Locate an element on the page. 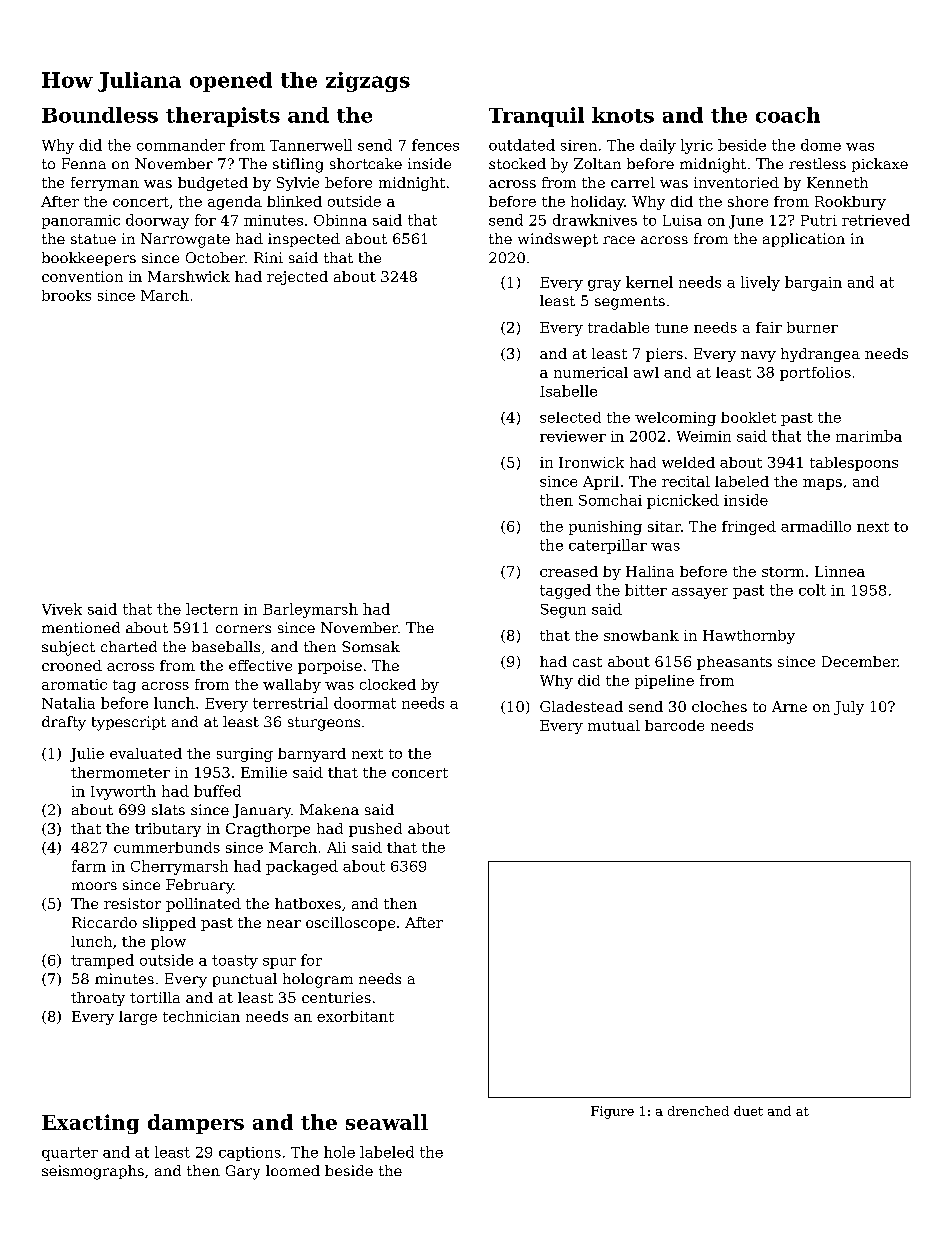 The image size is (952, 1233). moors is located at coordinates (94, 886).
